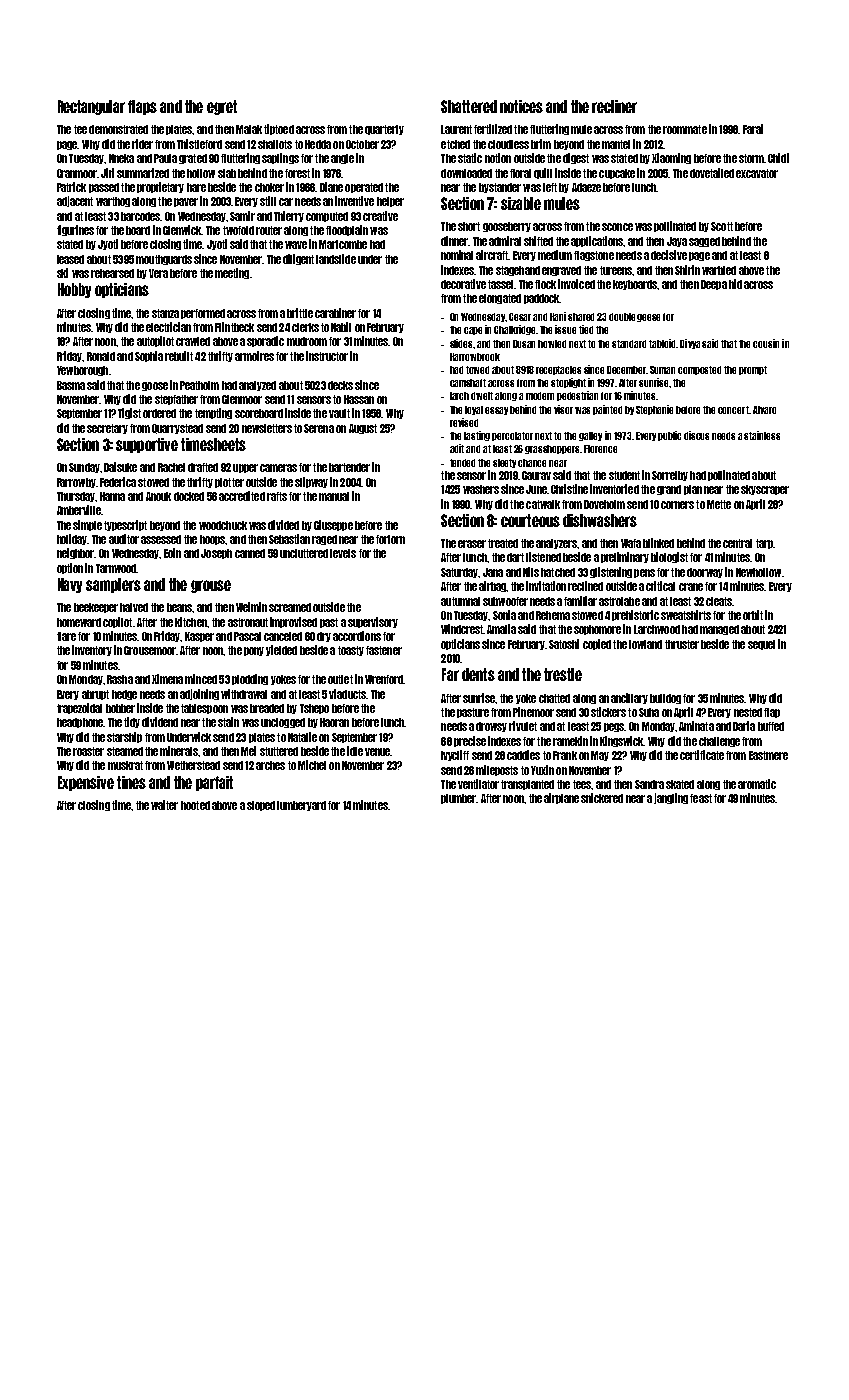 Image resolution: width=849 pixels, height=1400 pixels. I want to click on lumberyard, so click(301, 806).
